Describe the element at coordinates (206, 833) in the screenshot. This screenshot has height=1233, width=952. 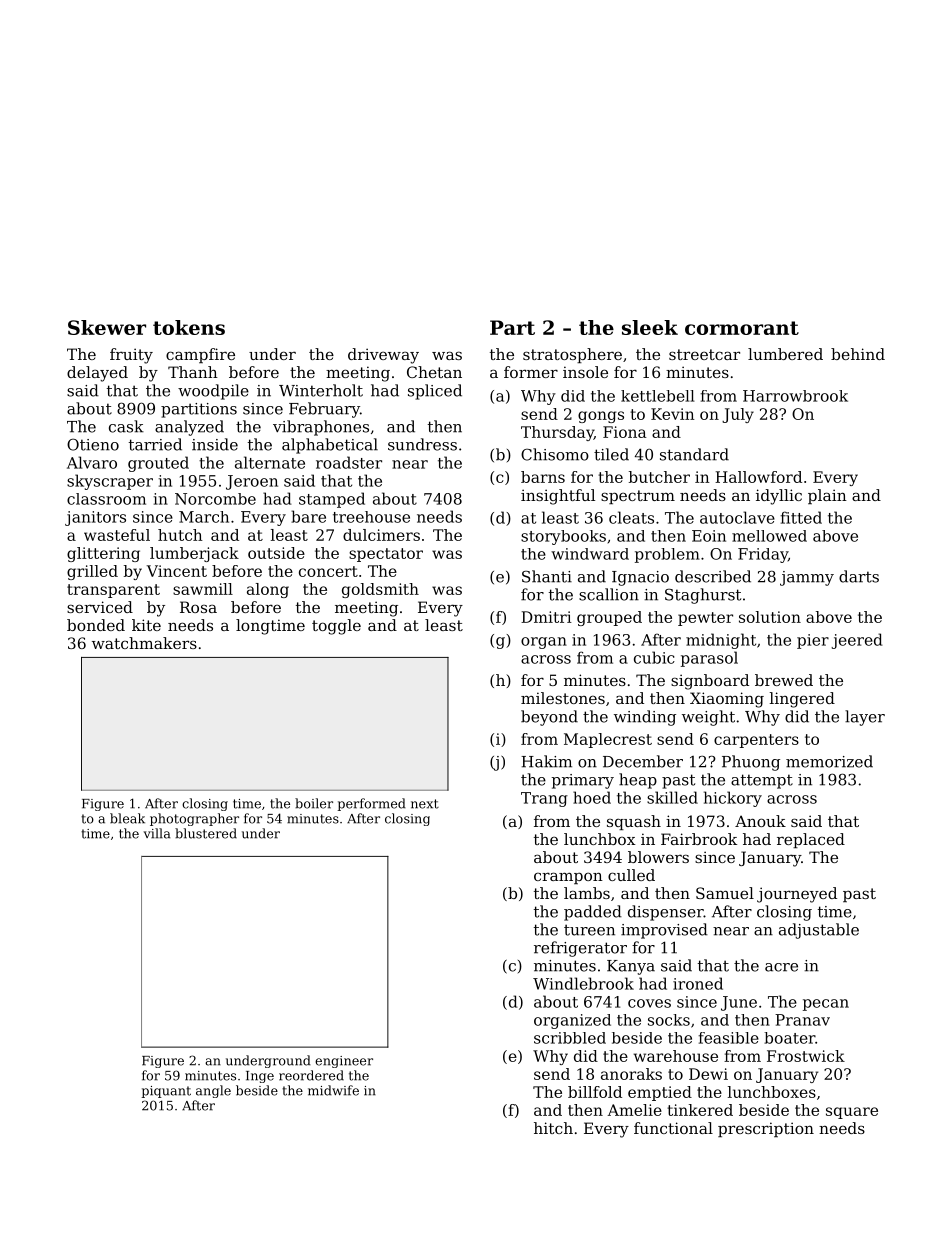
I see `blustered` at that location.
